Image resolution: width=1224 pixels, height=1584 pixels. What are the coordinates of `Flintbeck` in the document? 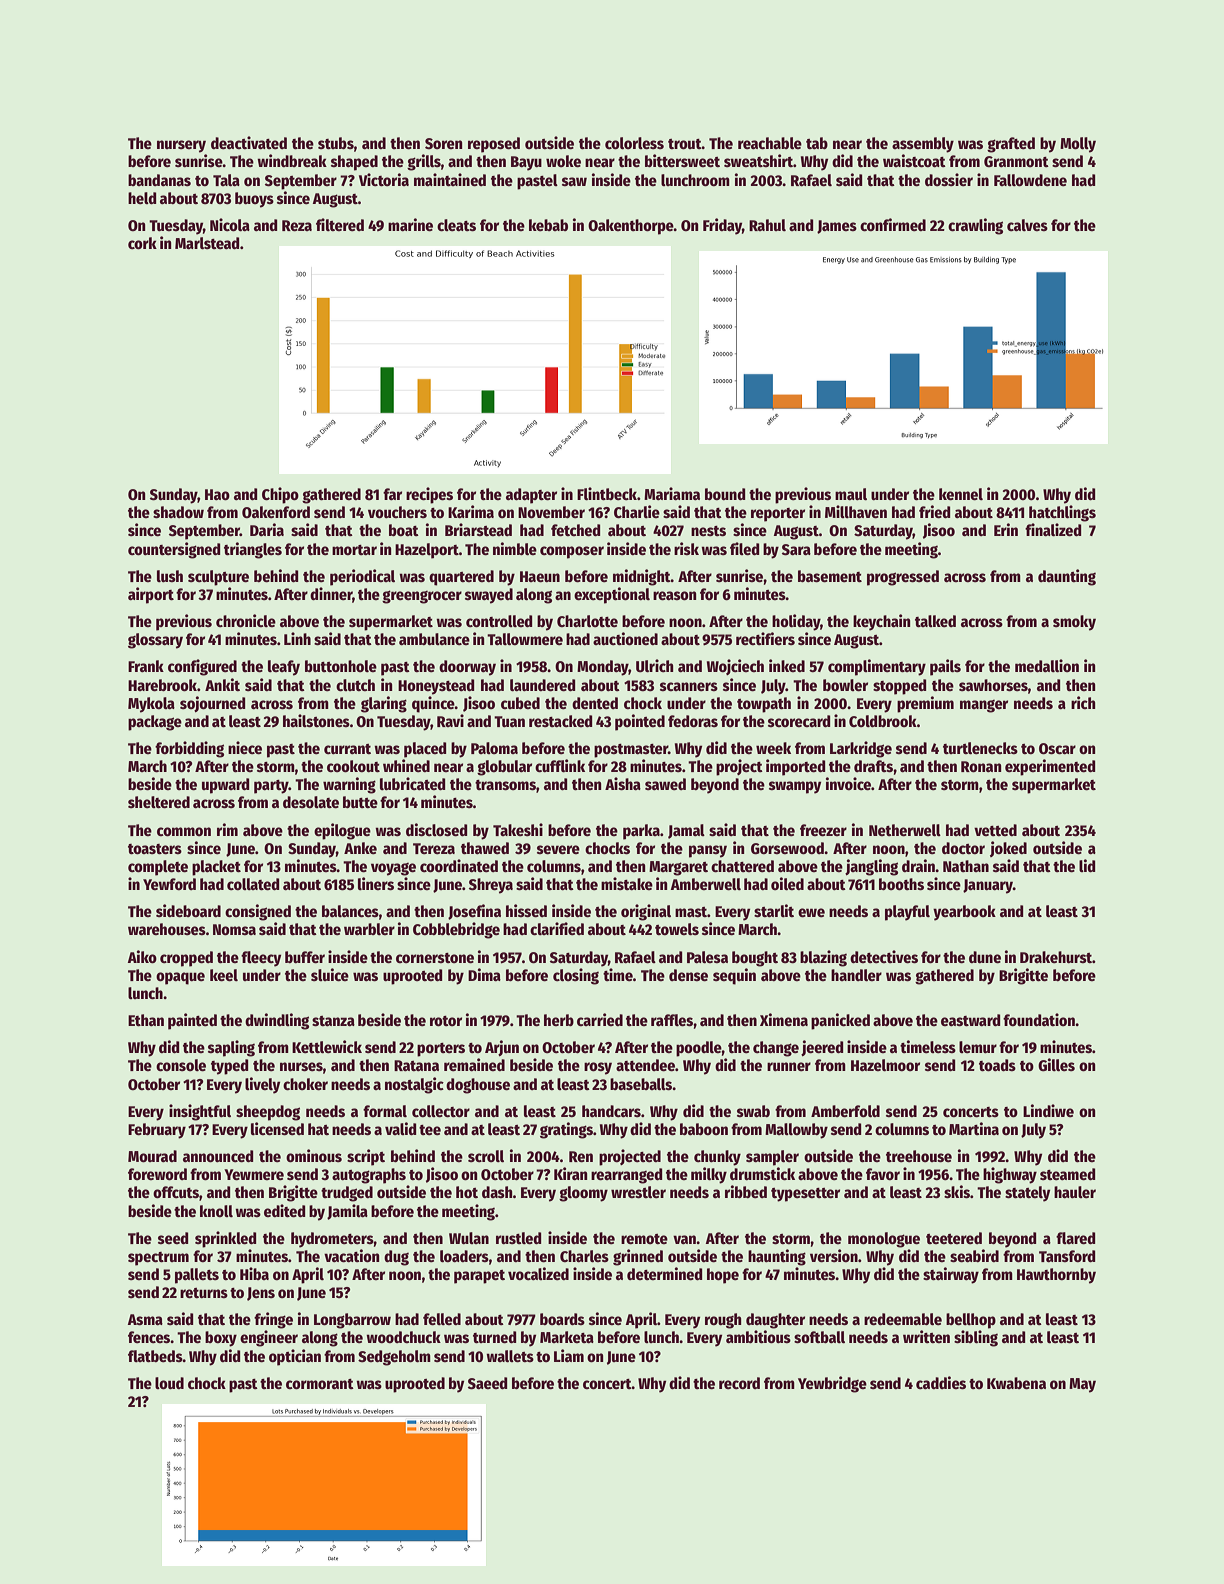 It's located at (607, 493).
